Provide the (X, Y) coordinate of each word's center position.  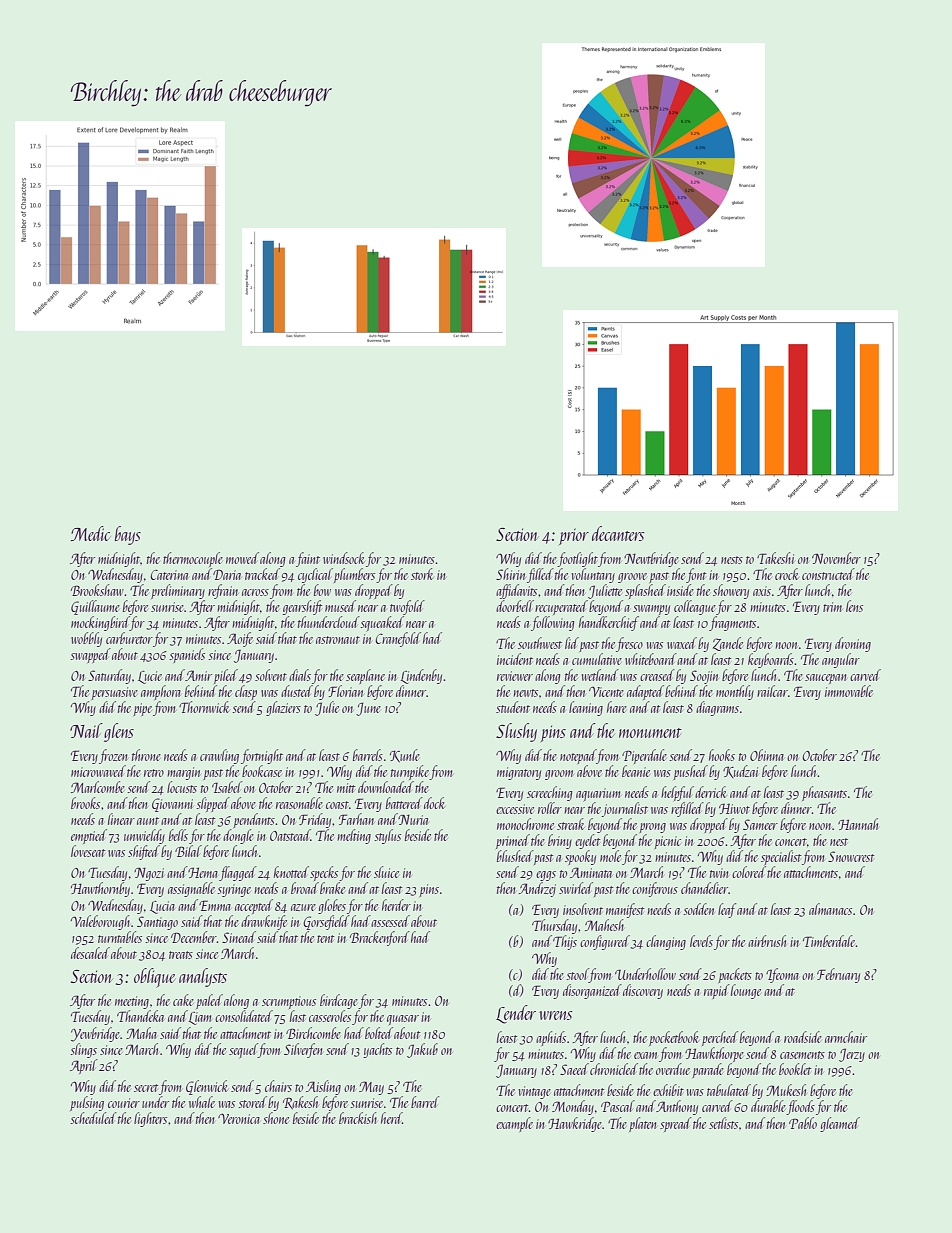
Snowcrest (851, 856)
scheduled (93, 1118)
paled (209, 1001)
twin (719, 873)
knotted (291, 872)
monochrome (525, 824)
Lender (516, 1014)
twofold (407, 607)
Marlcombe (98, 787)
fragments (732, 623)
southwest (540, 643)
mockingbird (100, 623)
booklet (795, 1069)
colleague (695, 607)
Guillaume (95, 607)
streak (571, 824)
